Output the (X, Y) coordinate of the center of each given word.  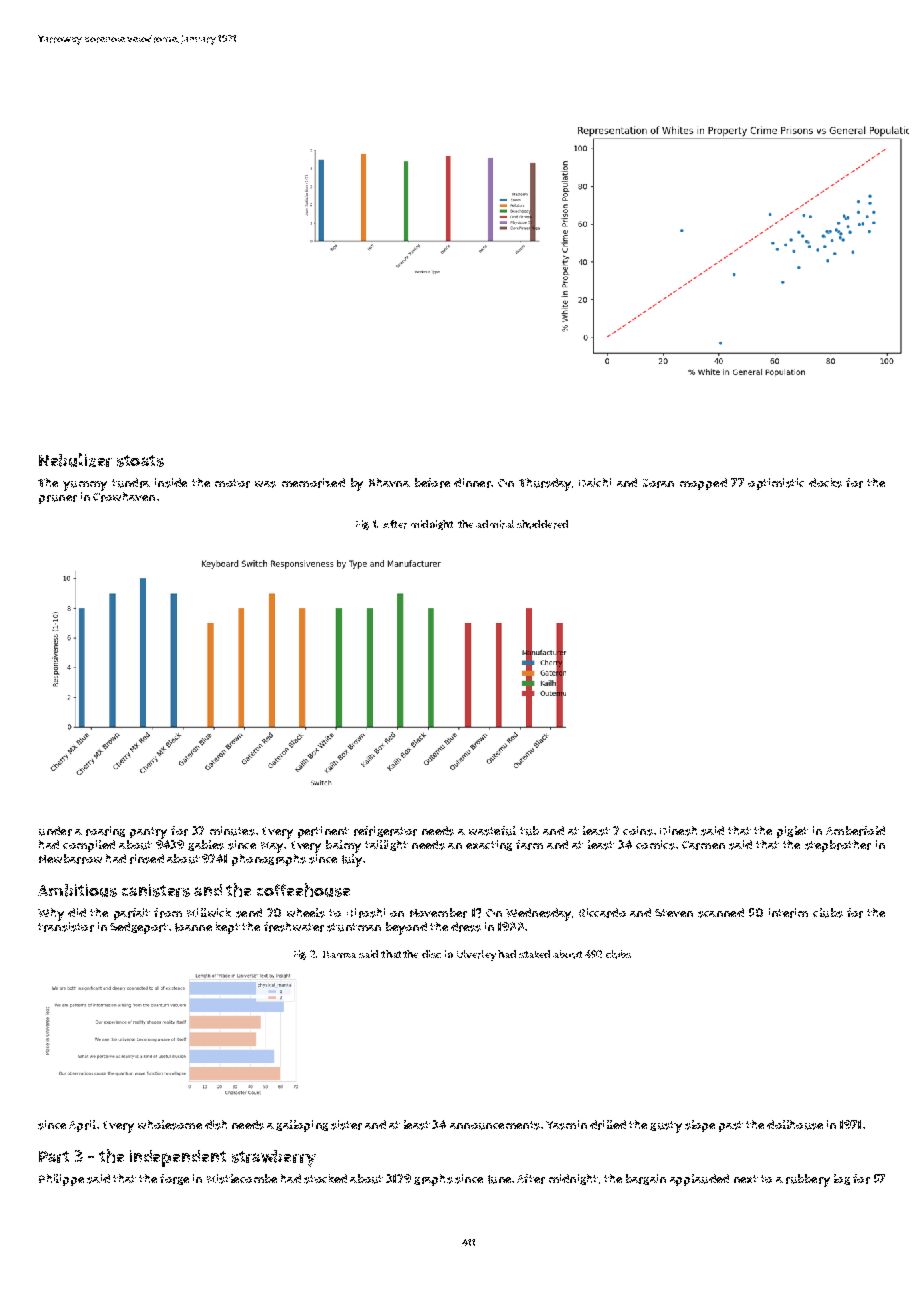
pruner (58, 499)
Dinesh (678, 831)
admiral (495, 524)
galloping (302, 1126)
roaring (105, 831)
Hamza (339, 954)
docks (825, 483)
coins (638, 831)
